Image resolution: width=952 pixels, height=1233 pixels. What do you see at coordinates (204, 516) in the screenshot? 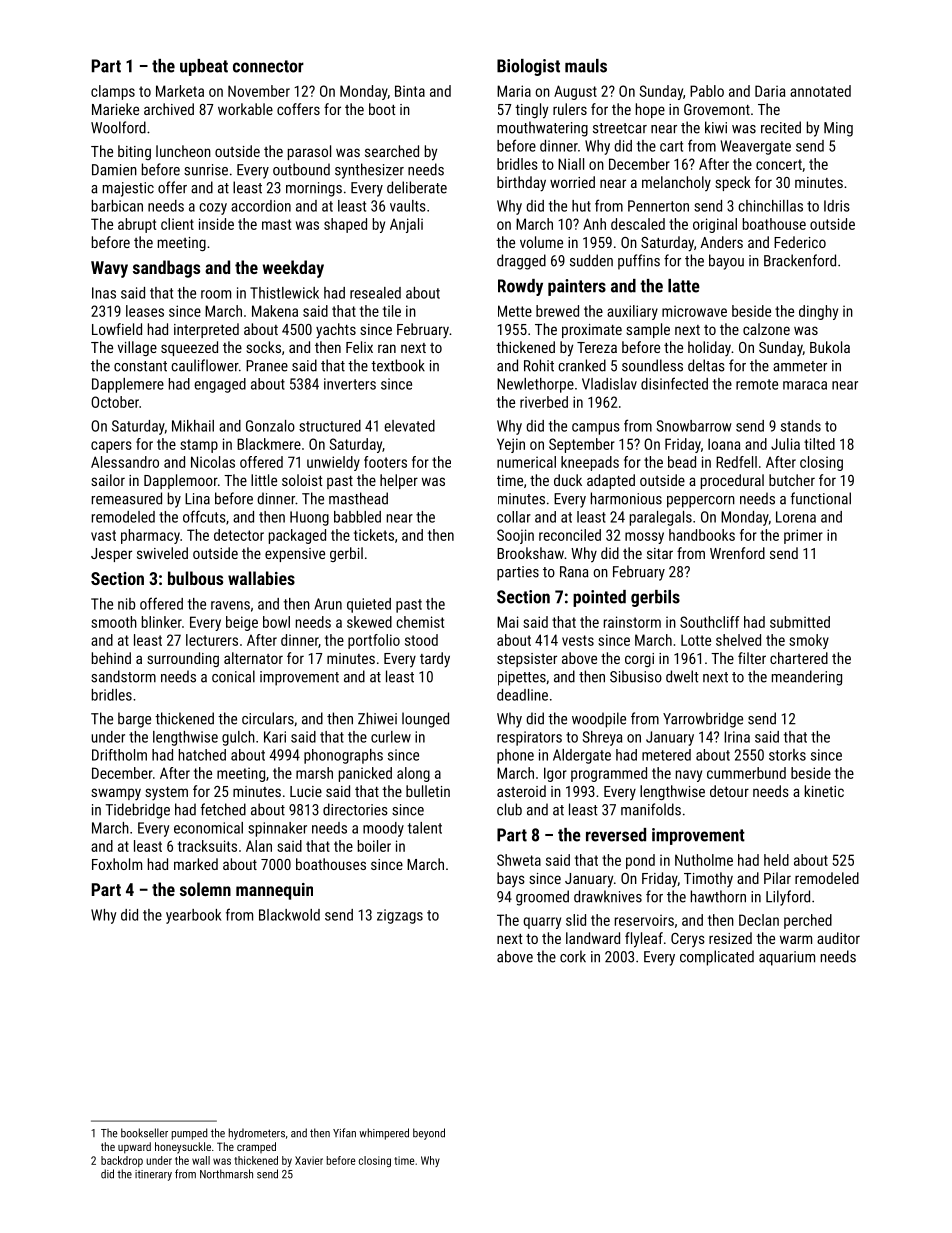
I see `offcuts` at bounding box center [204, 516].
